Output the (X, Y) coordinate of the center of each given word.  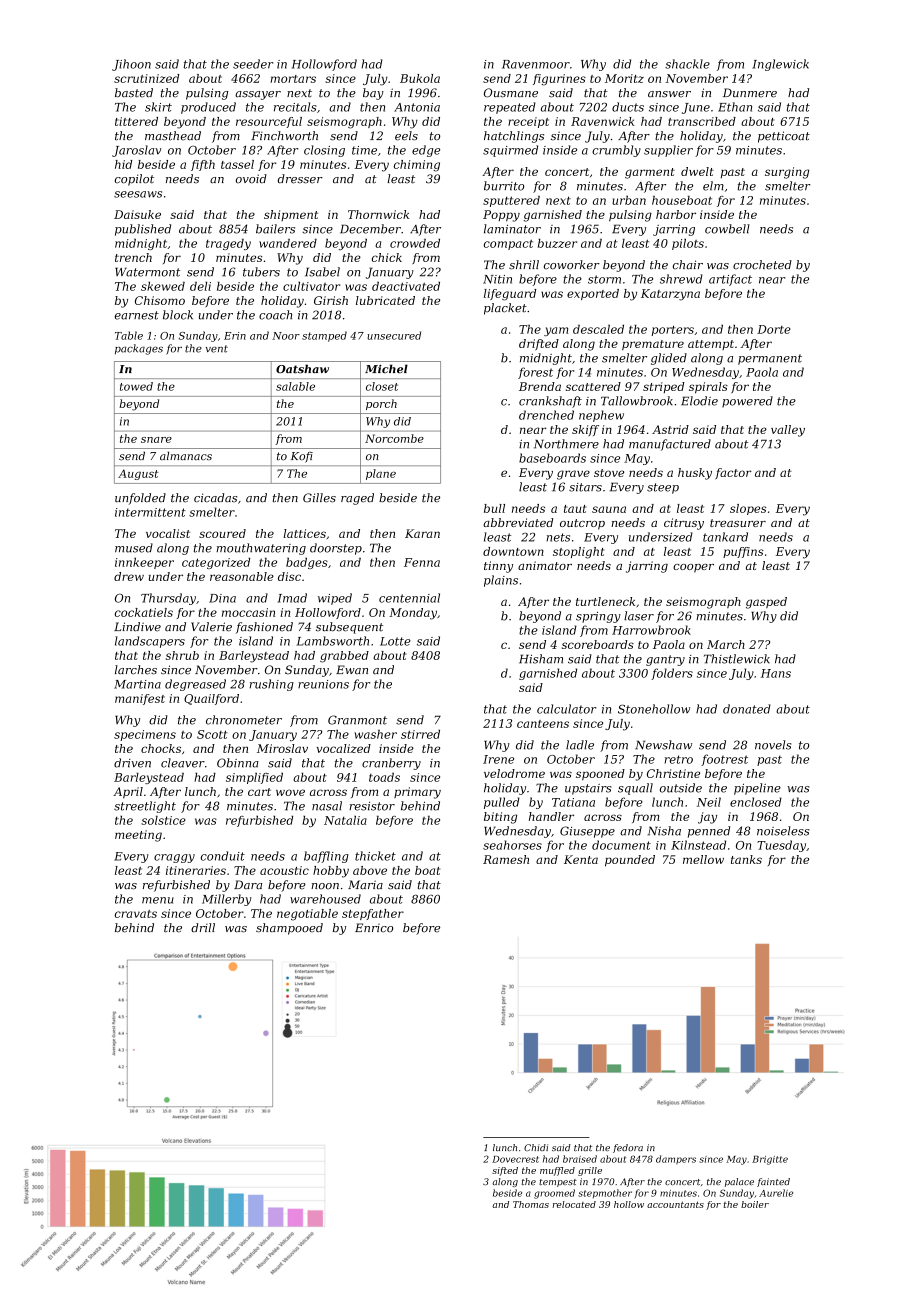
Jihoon (131, 65)
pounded (630, 861)
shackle (687, 64)
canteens (543, 724)
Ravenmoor (536, 64)
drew (129, 576)
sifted (505, 1171)
